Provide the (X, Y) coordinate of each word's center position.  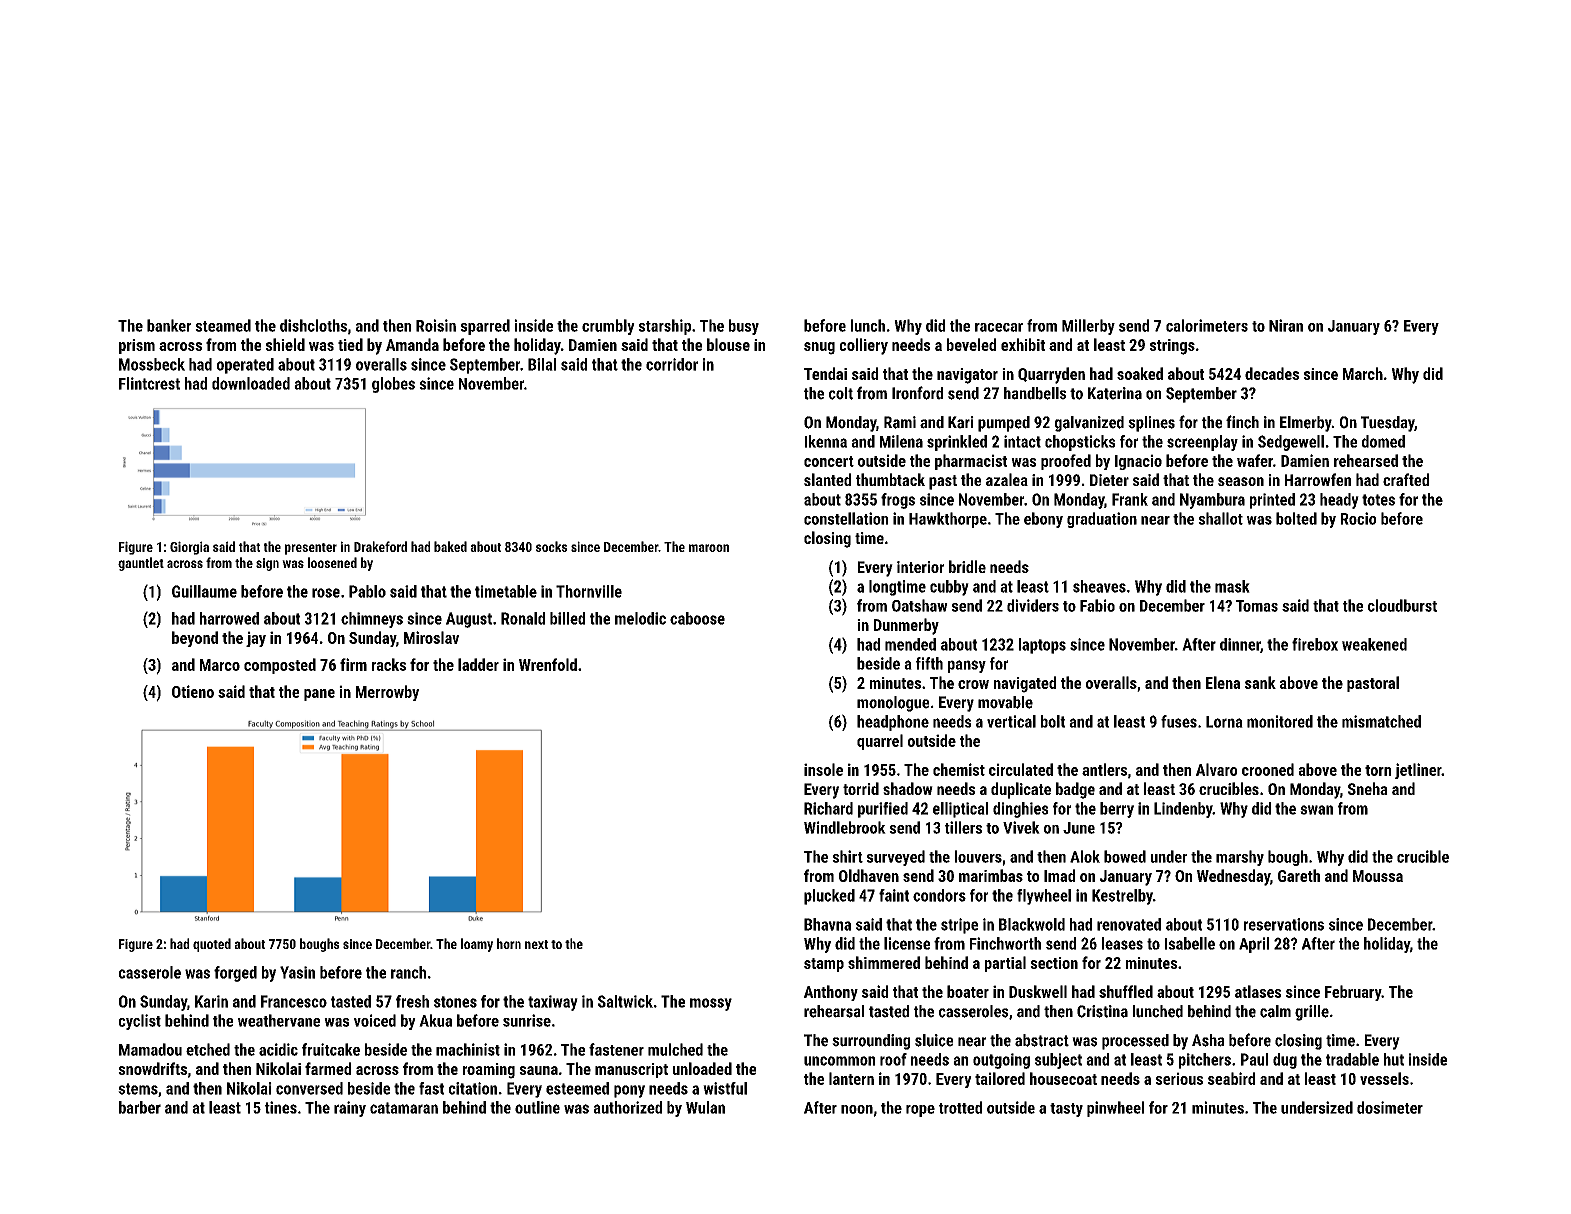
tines (281, 1107)
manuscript (631, 1070)
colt (841, 393)
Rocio (1358, 518)
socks (551, 546)
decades (1272, 373)
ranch (408, 972)
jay (256, 639)
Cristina (1102, 1011)
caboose (697, 618)
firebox (1315, 644)
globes (393, 385)
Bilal (542, 364)
